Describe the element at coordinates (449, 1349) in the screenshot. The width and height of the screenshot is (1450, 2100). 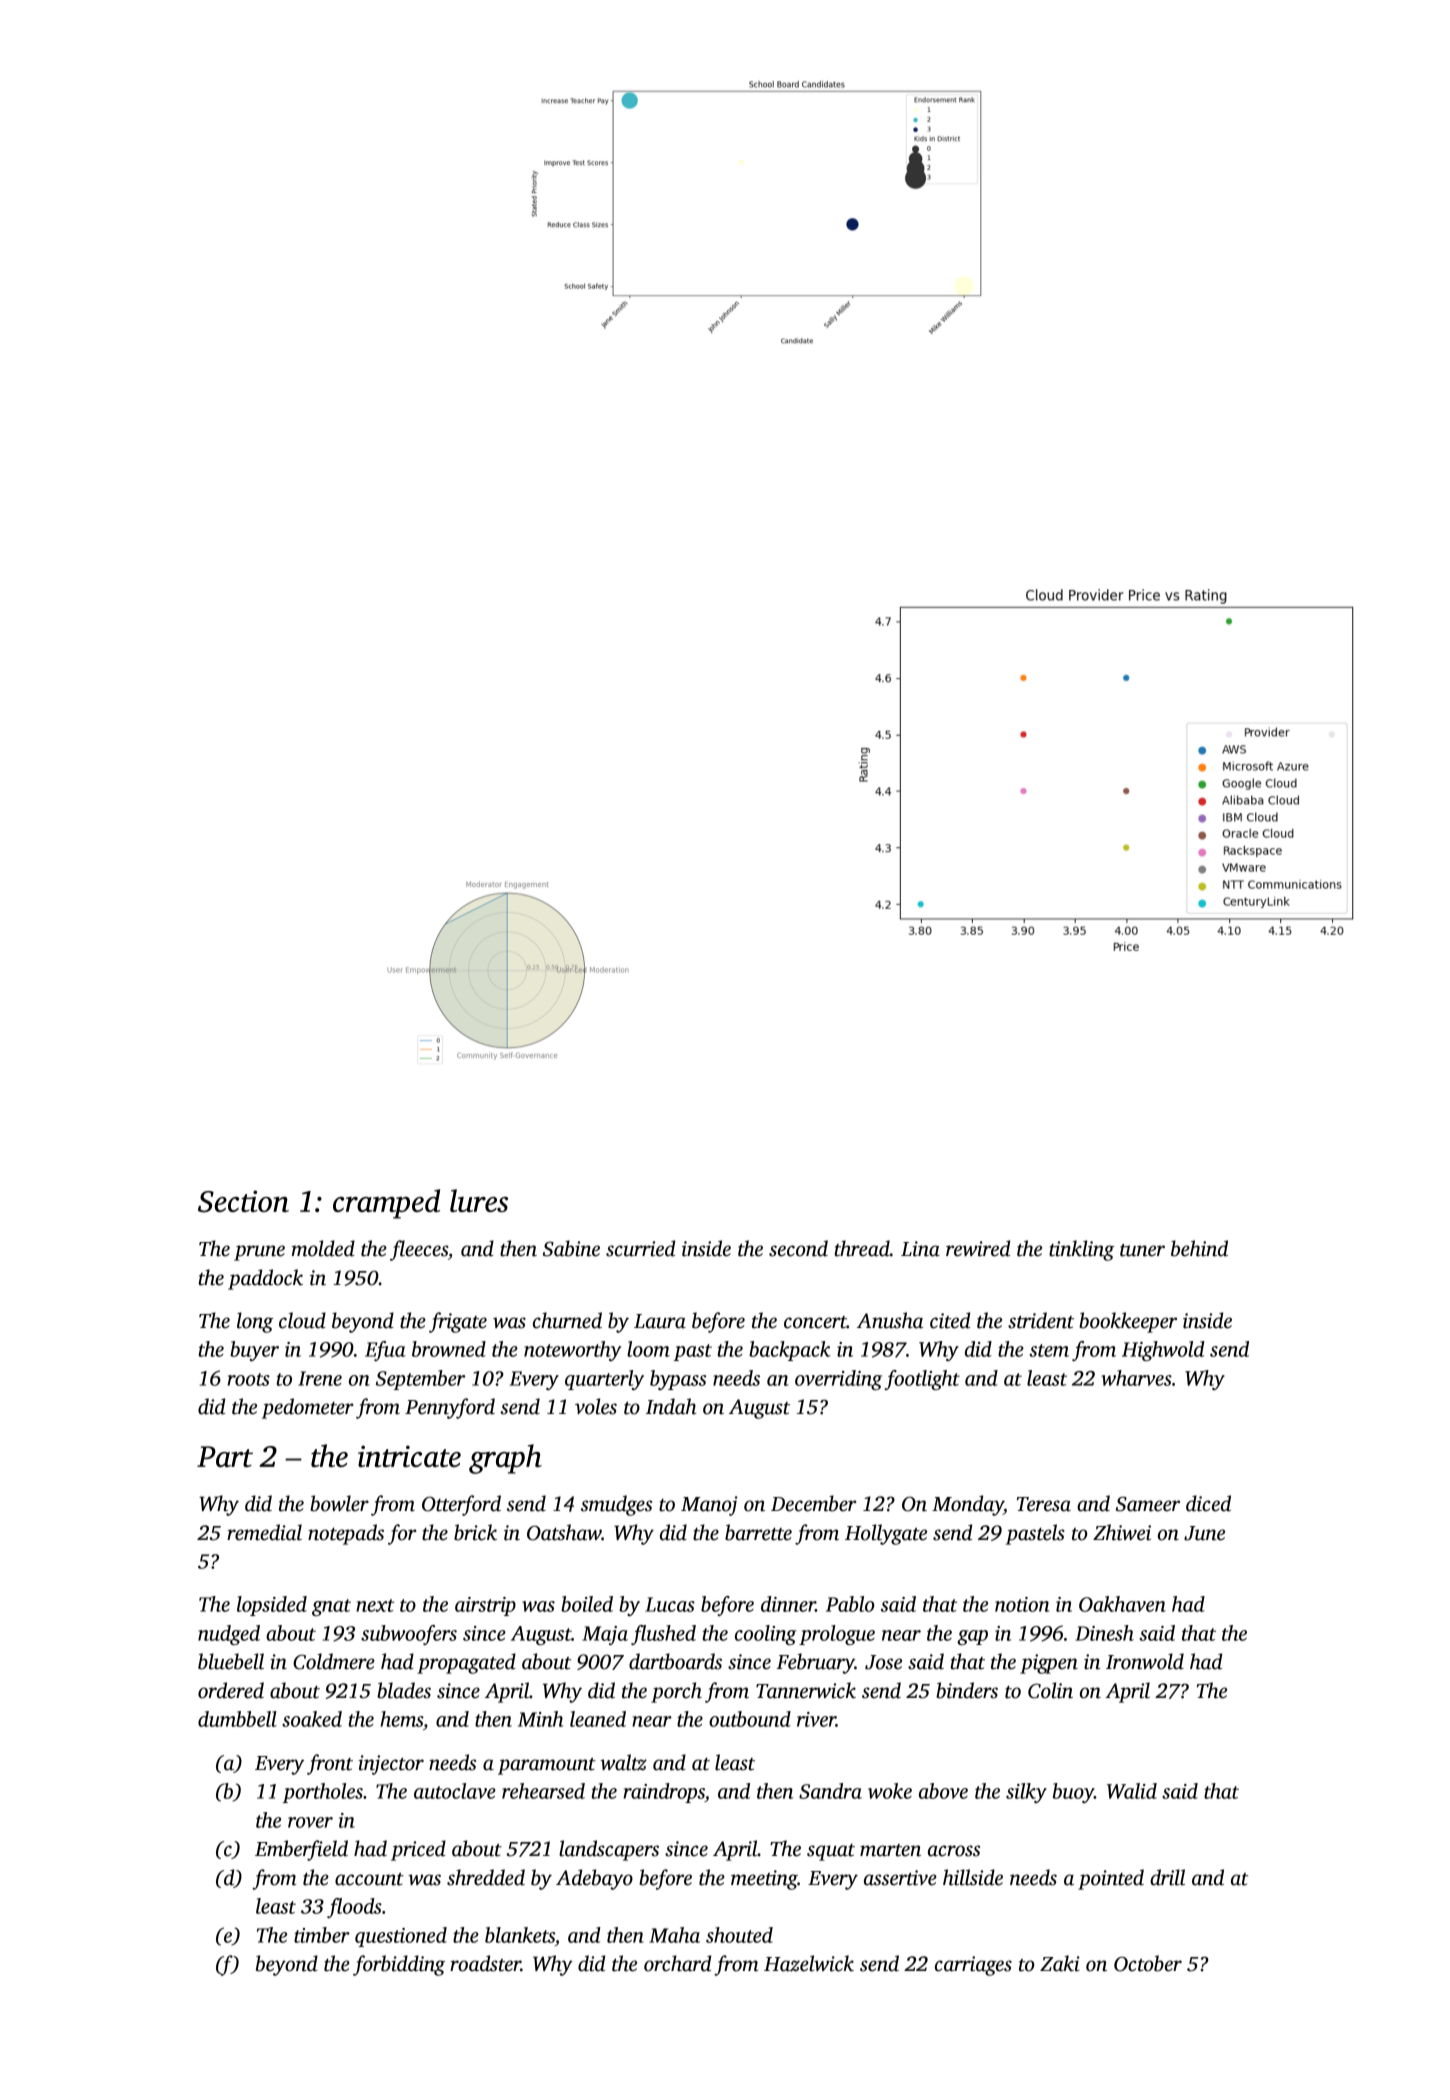
I see `browned` at that location.
